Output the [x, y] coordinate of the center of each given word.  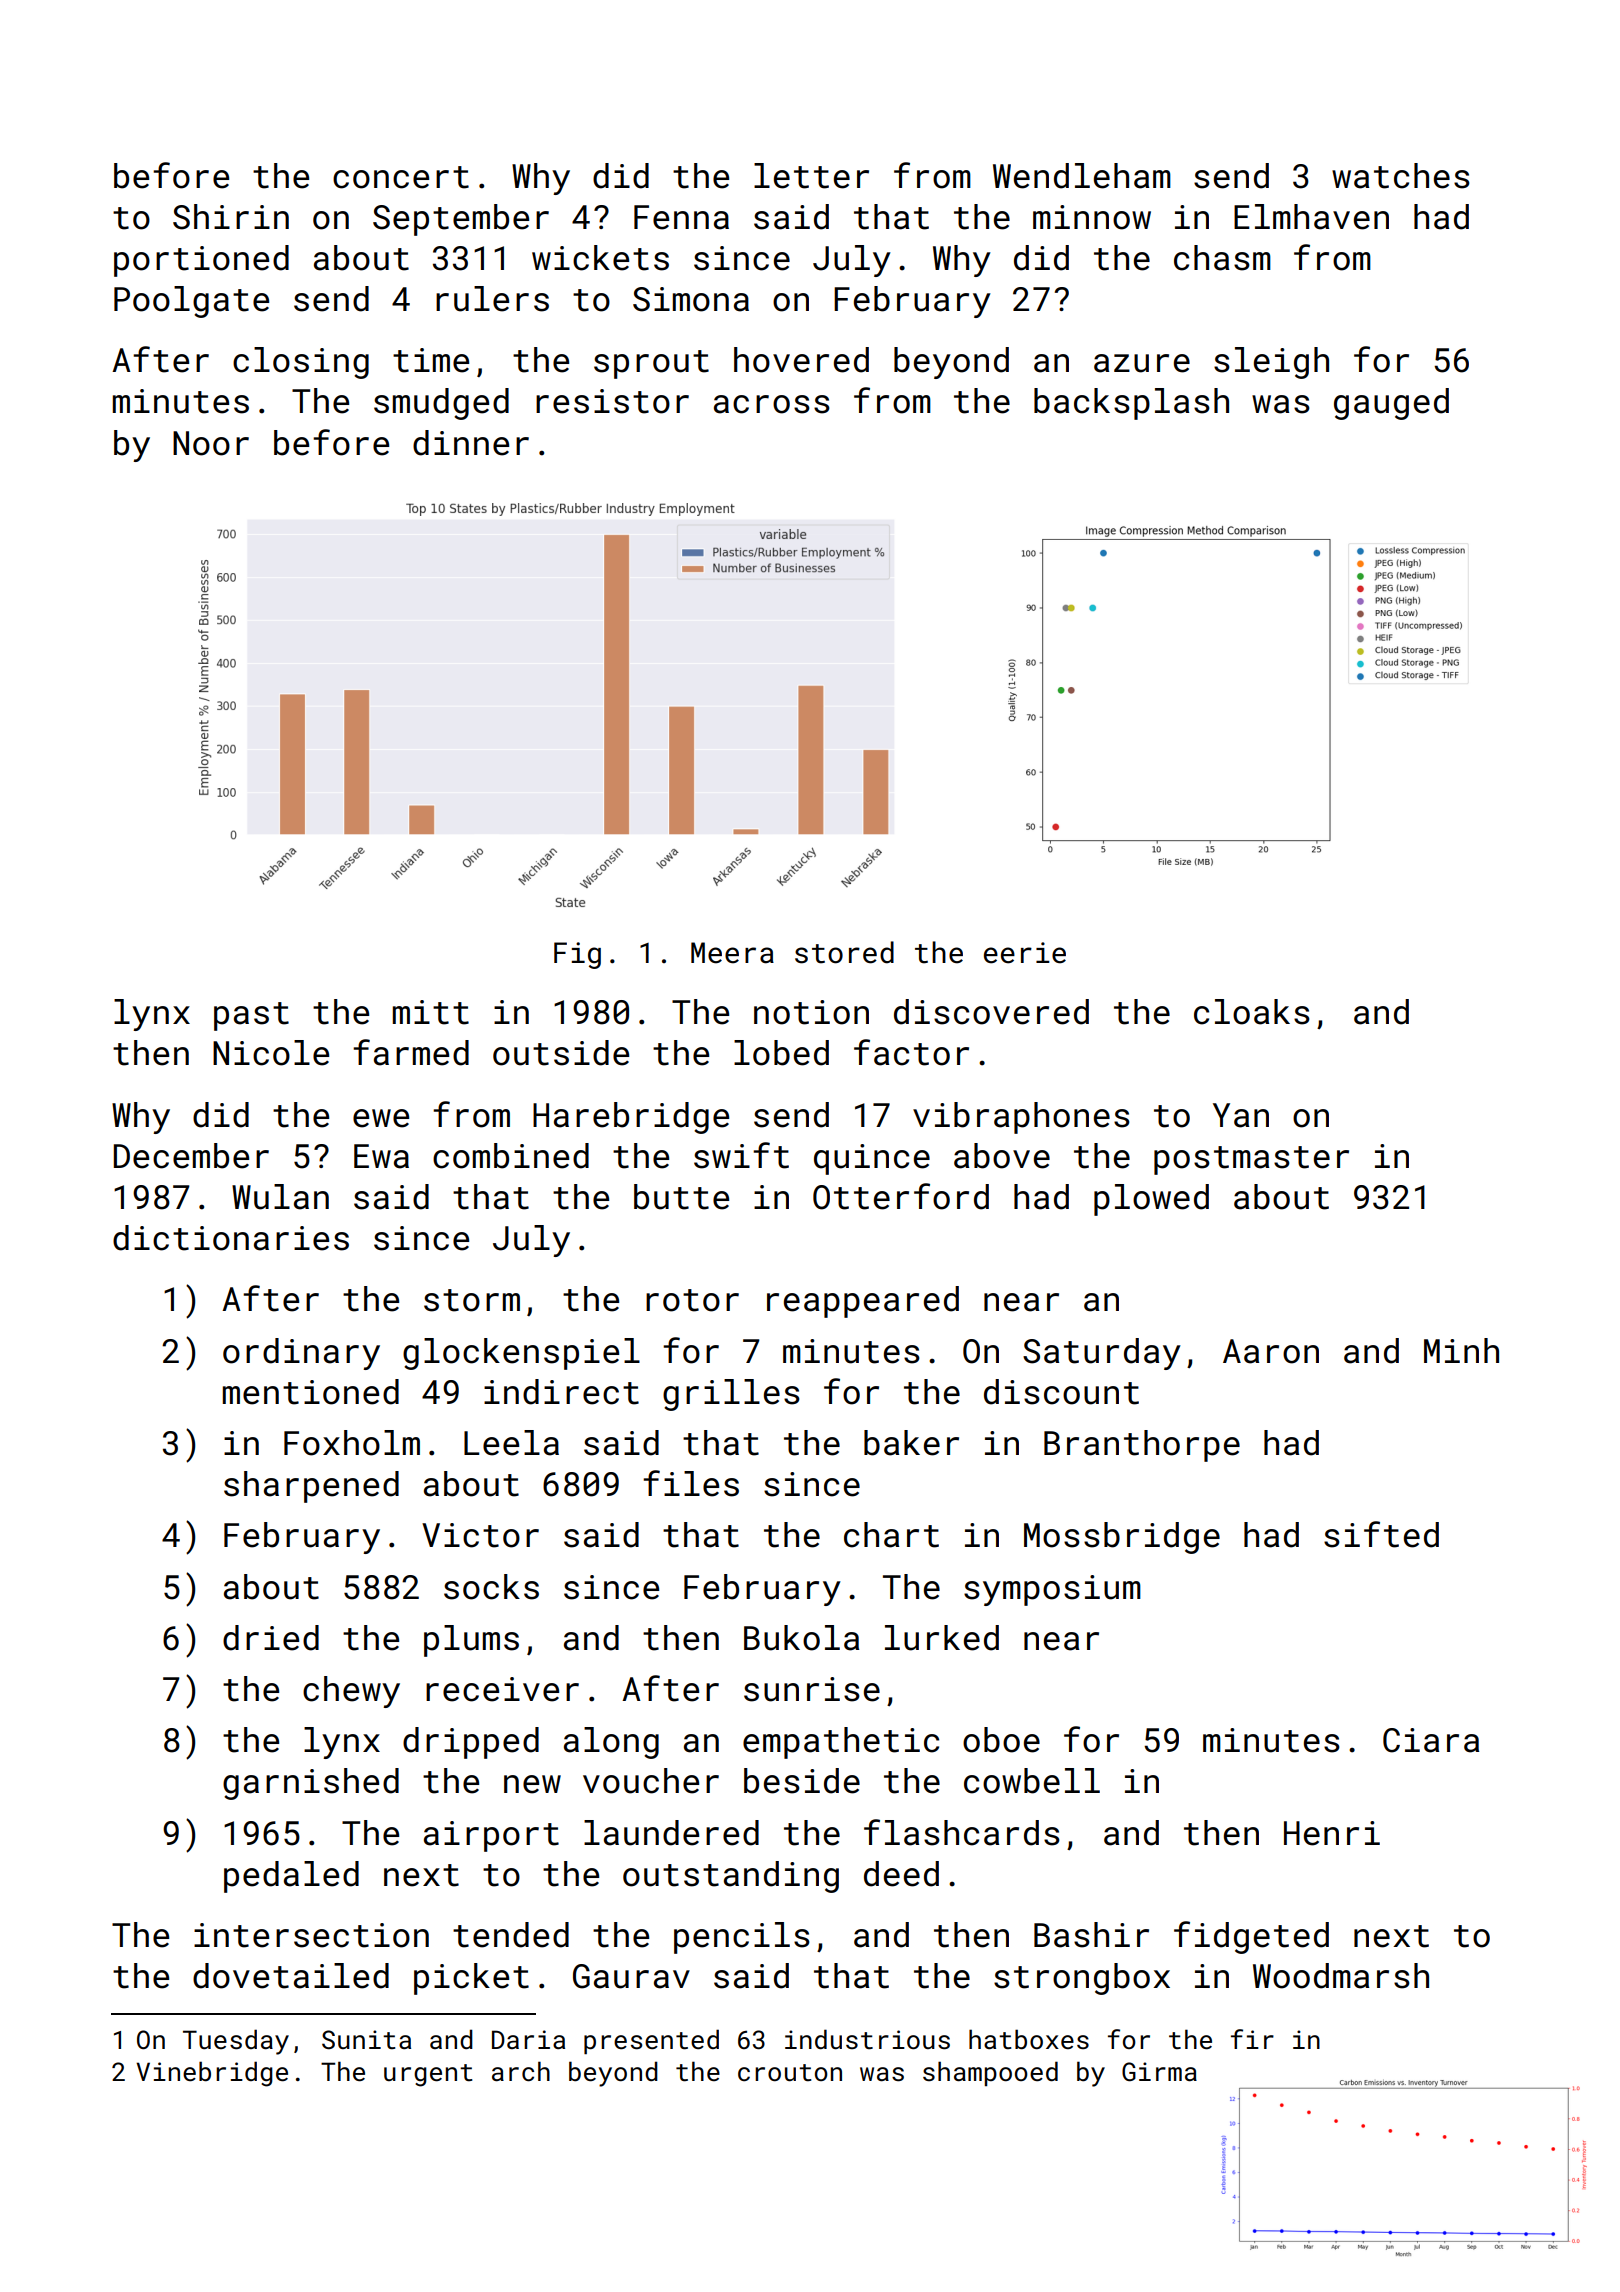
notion [811, 1012]
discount [1061, 1392]
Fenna [681, 217]
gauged [1391, 404]
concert [401, 177]
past [251, 1016]
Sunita [366, 2040]
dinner [471, 443]
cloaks [1252, 1012]
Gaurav [631, 1976]
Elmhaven [1311, 217]
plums [471, 1641]
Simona [691, 299]
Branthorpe [1142, 1446]
